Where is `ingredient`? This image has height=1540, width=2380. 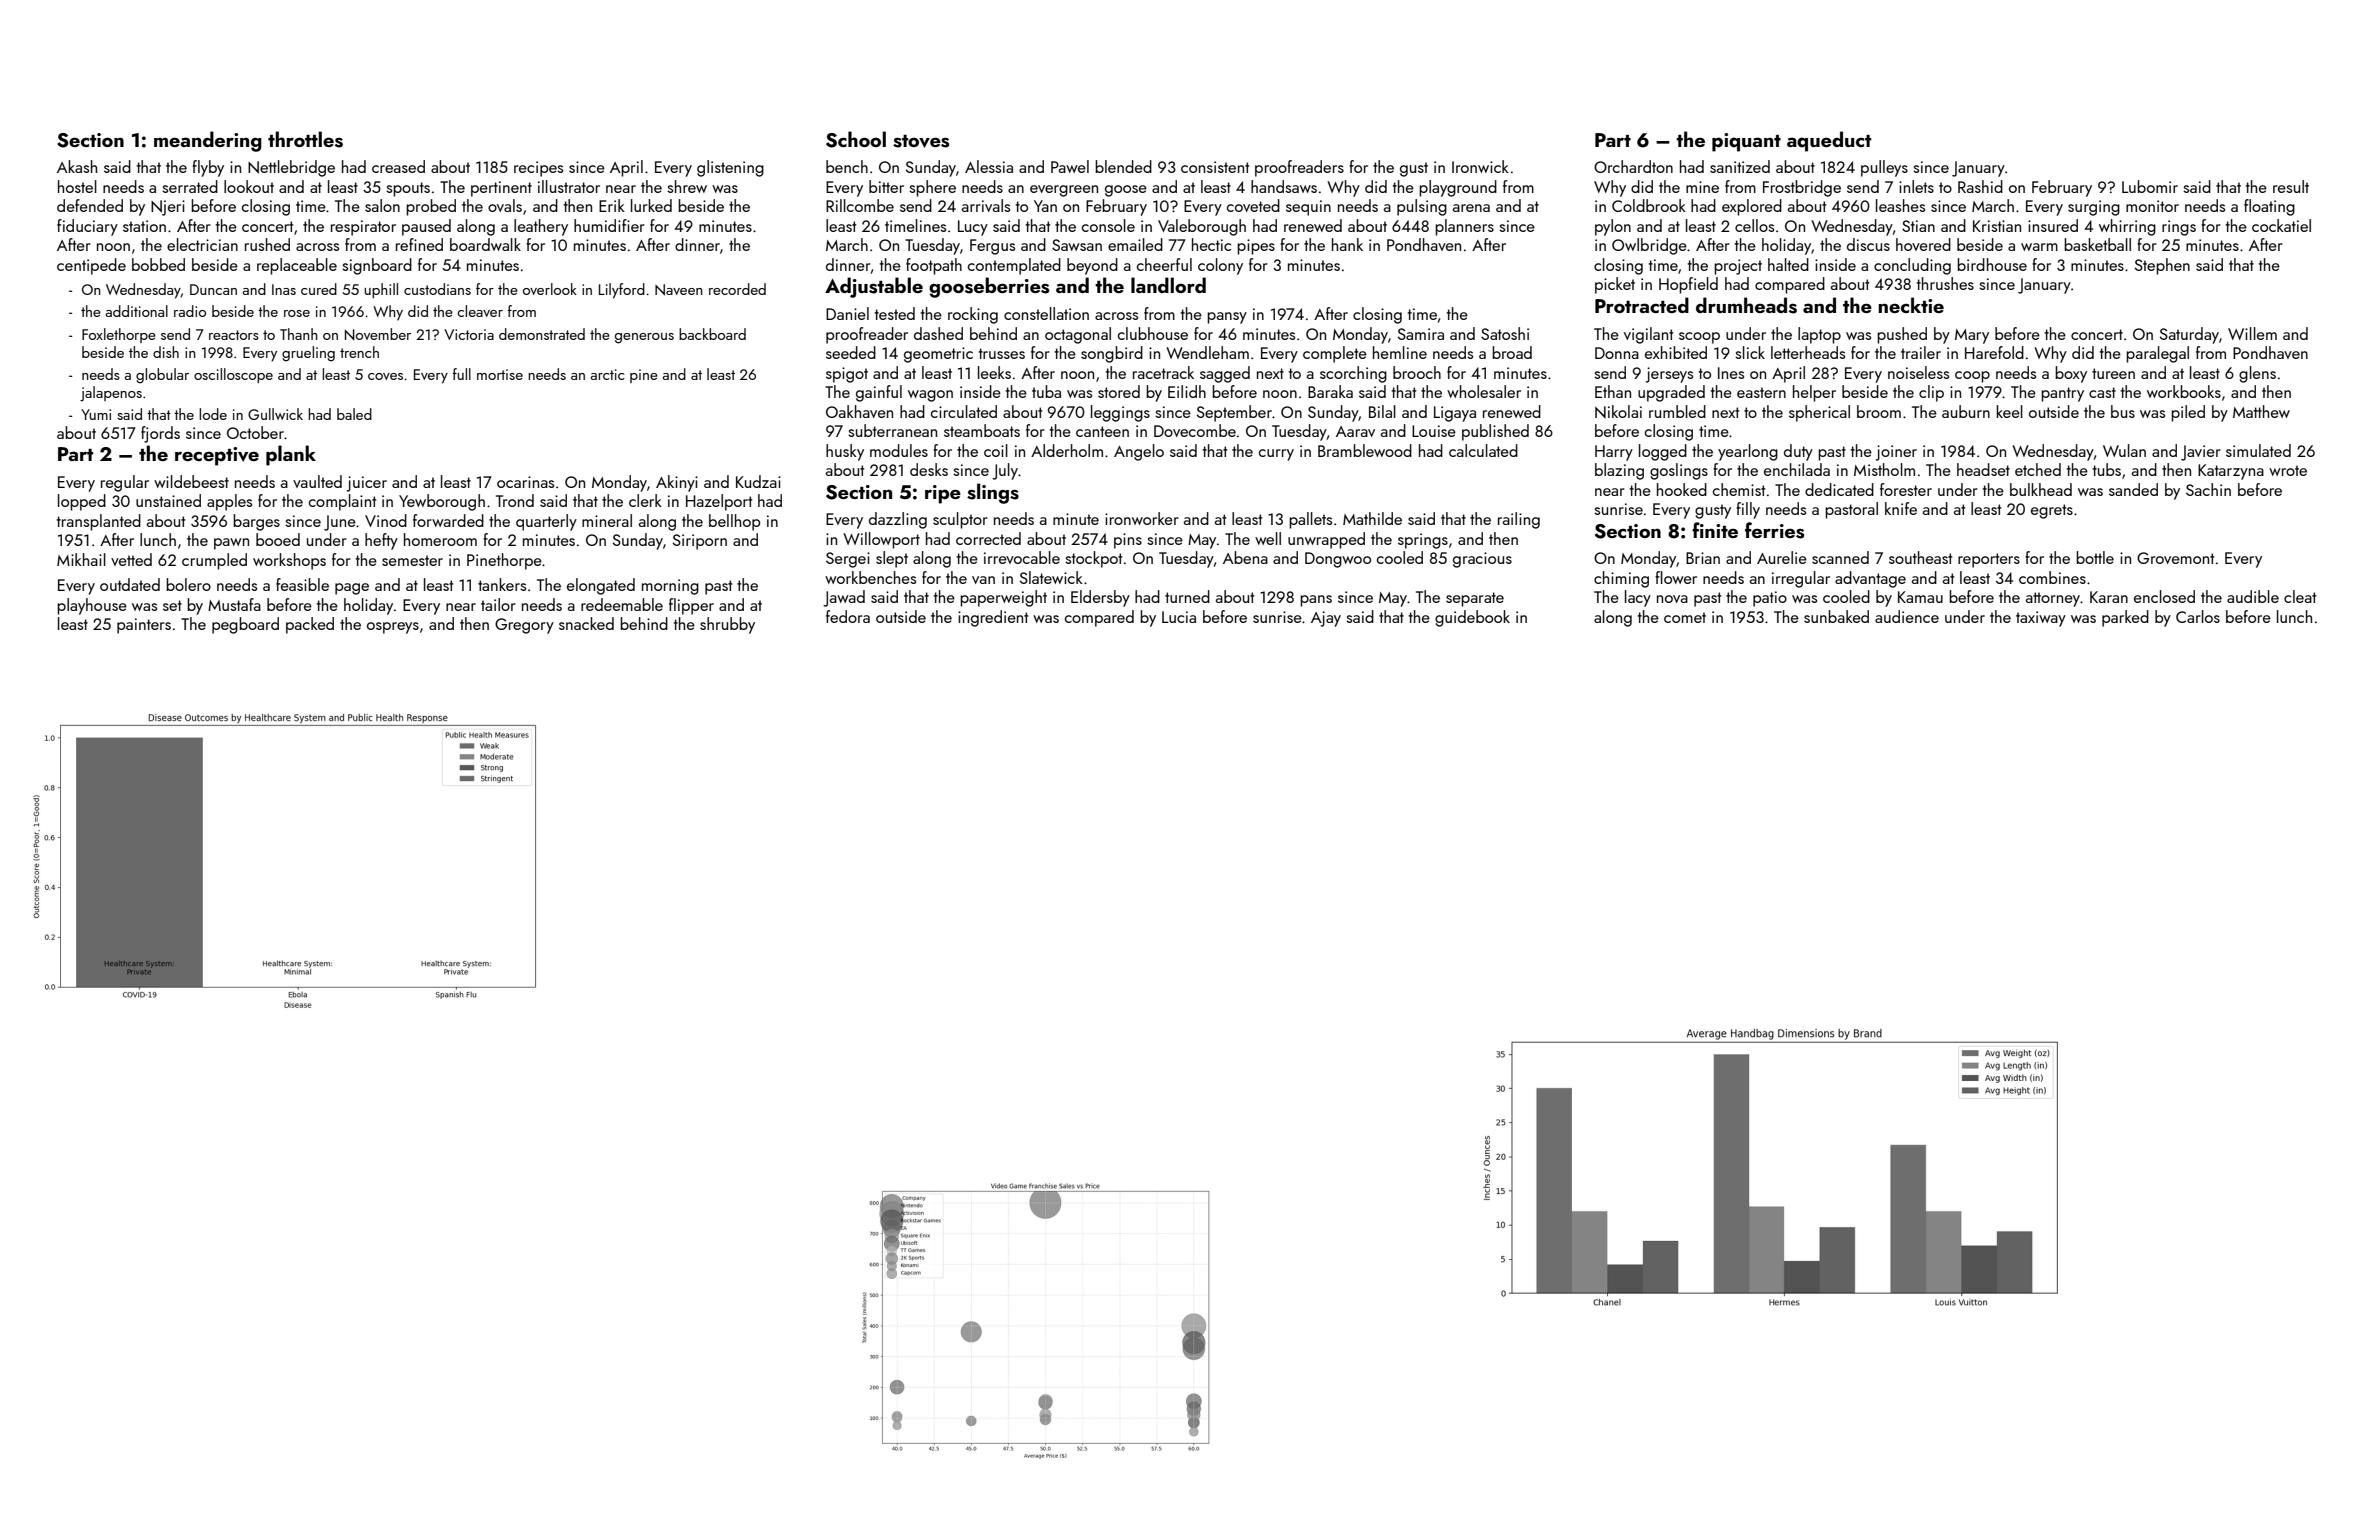 ingredient is located at coordinates (993, 618).
